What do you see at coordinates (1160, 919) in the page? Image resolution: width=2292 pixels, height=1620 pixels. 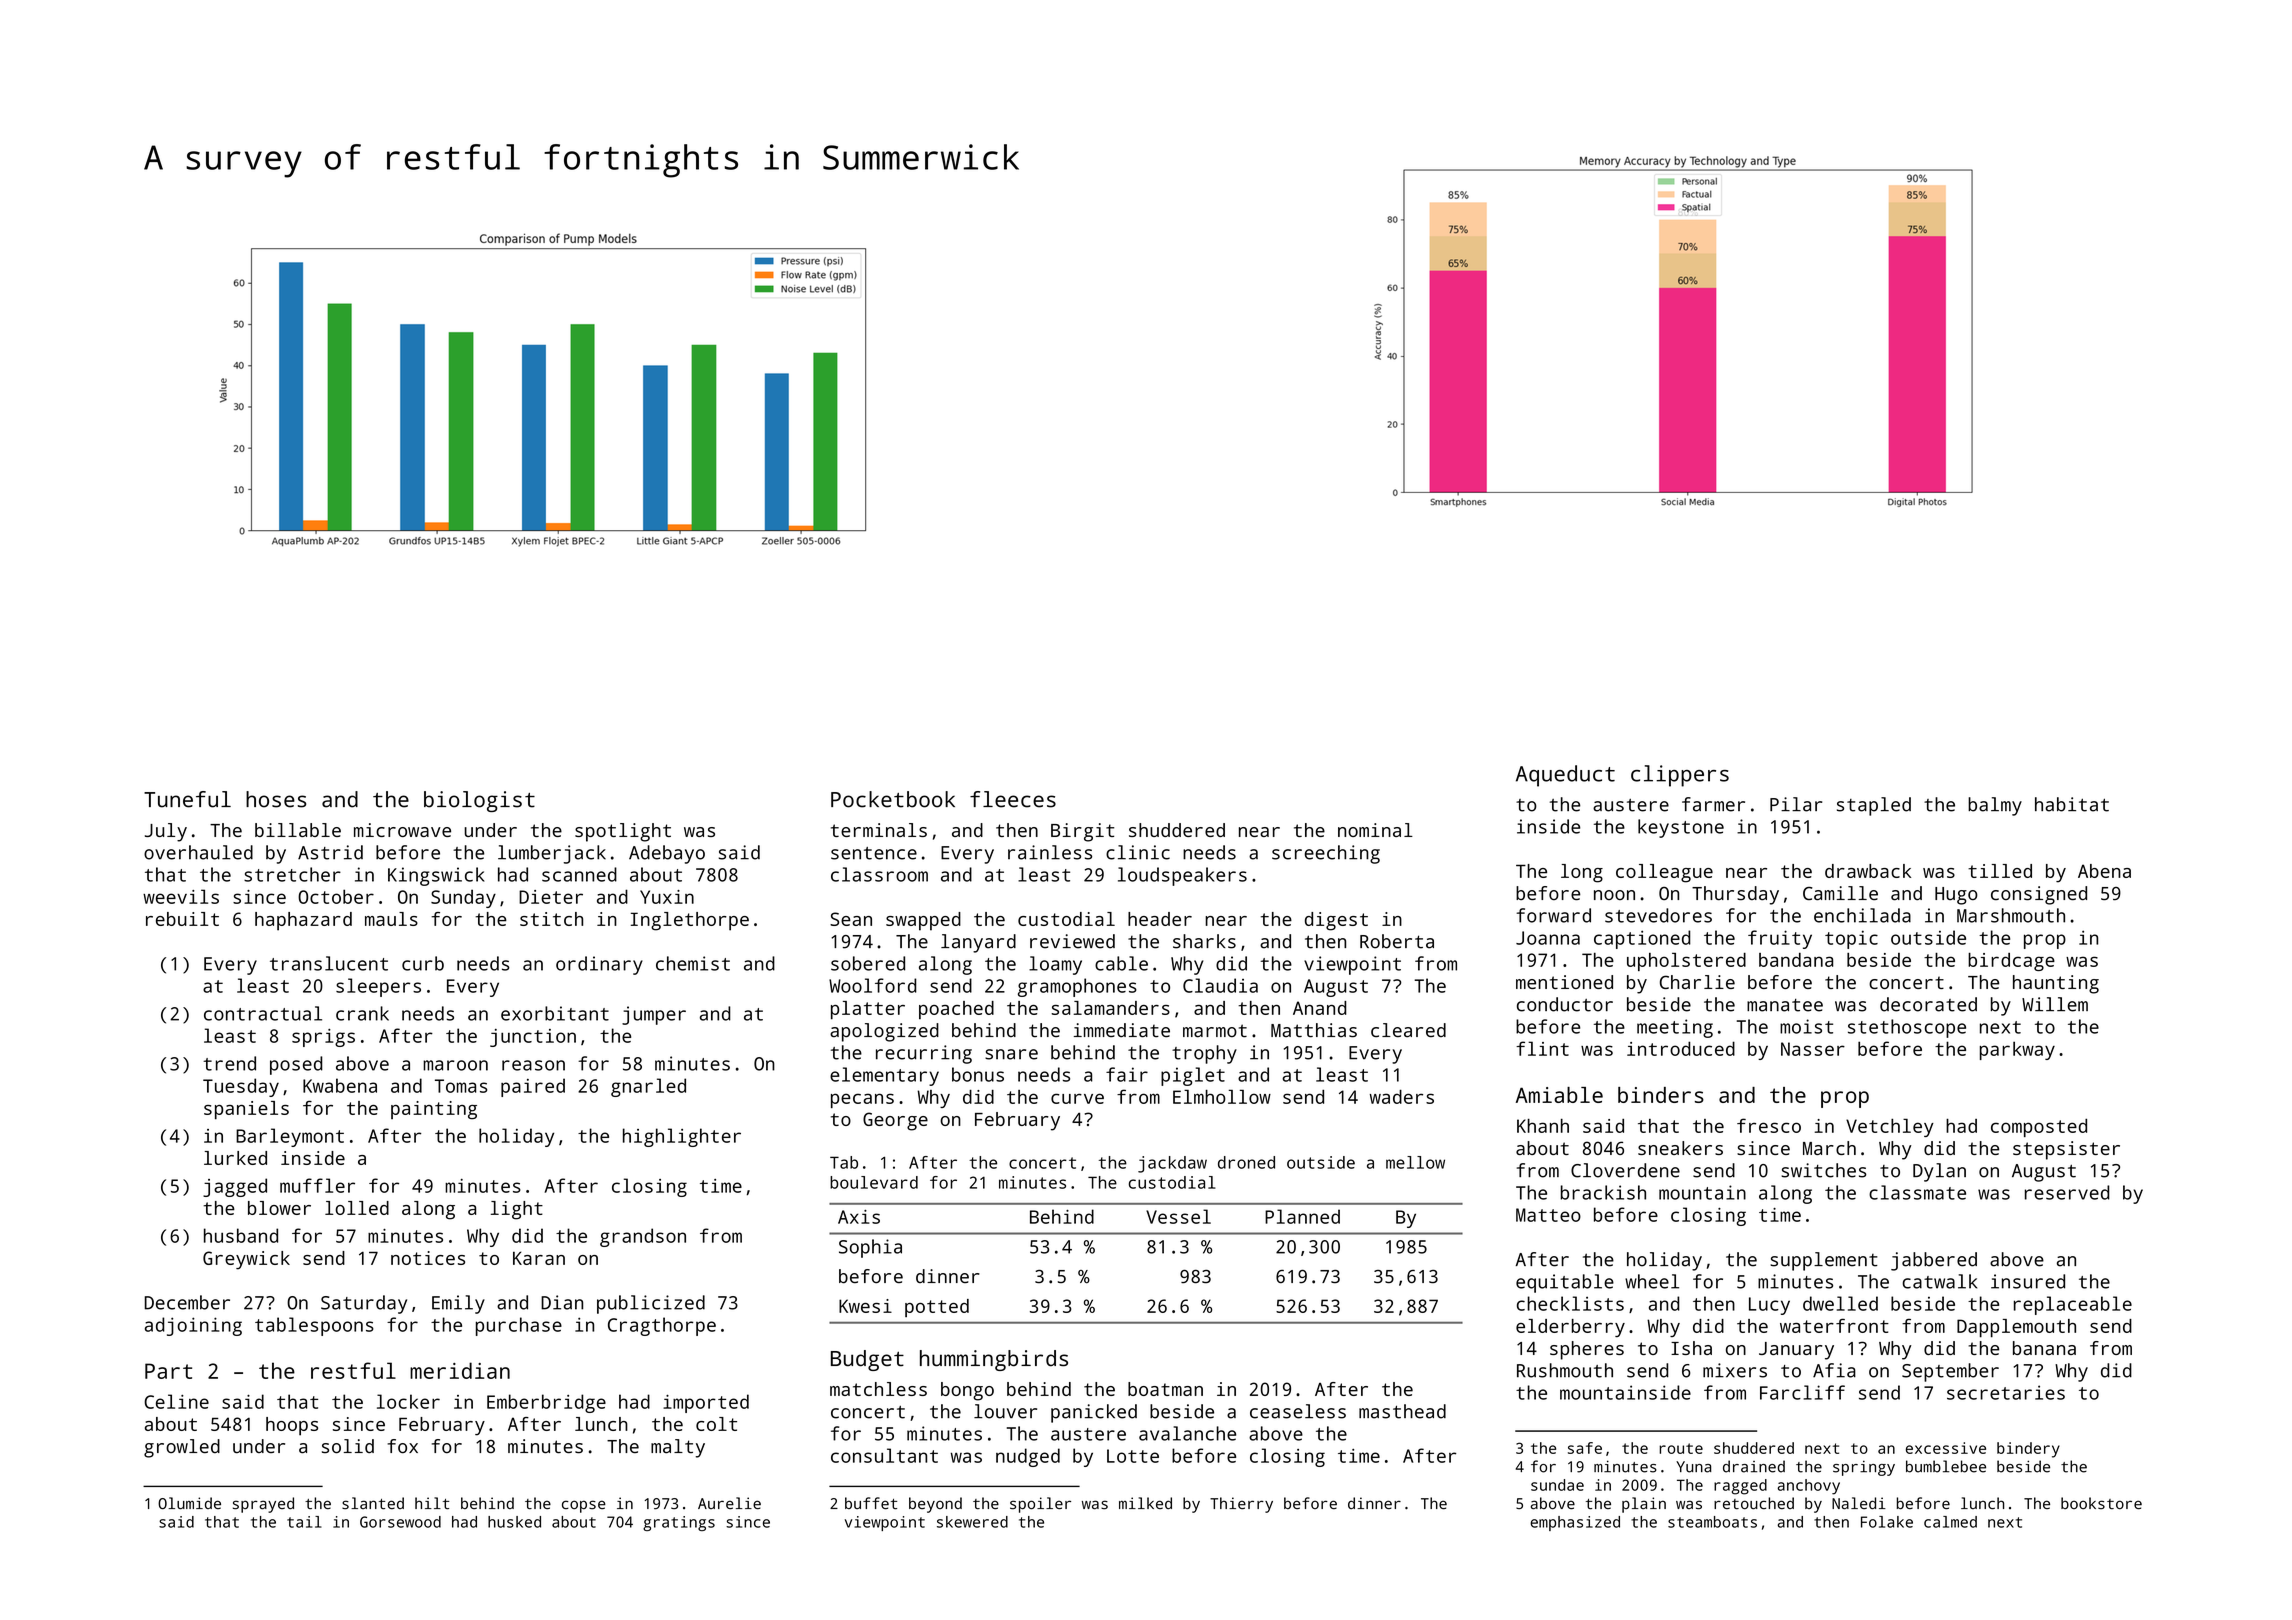 I see `header` at bounding box center [1160, 919].
